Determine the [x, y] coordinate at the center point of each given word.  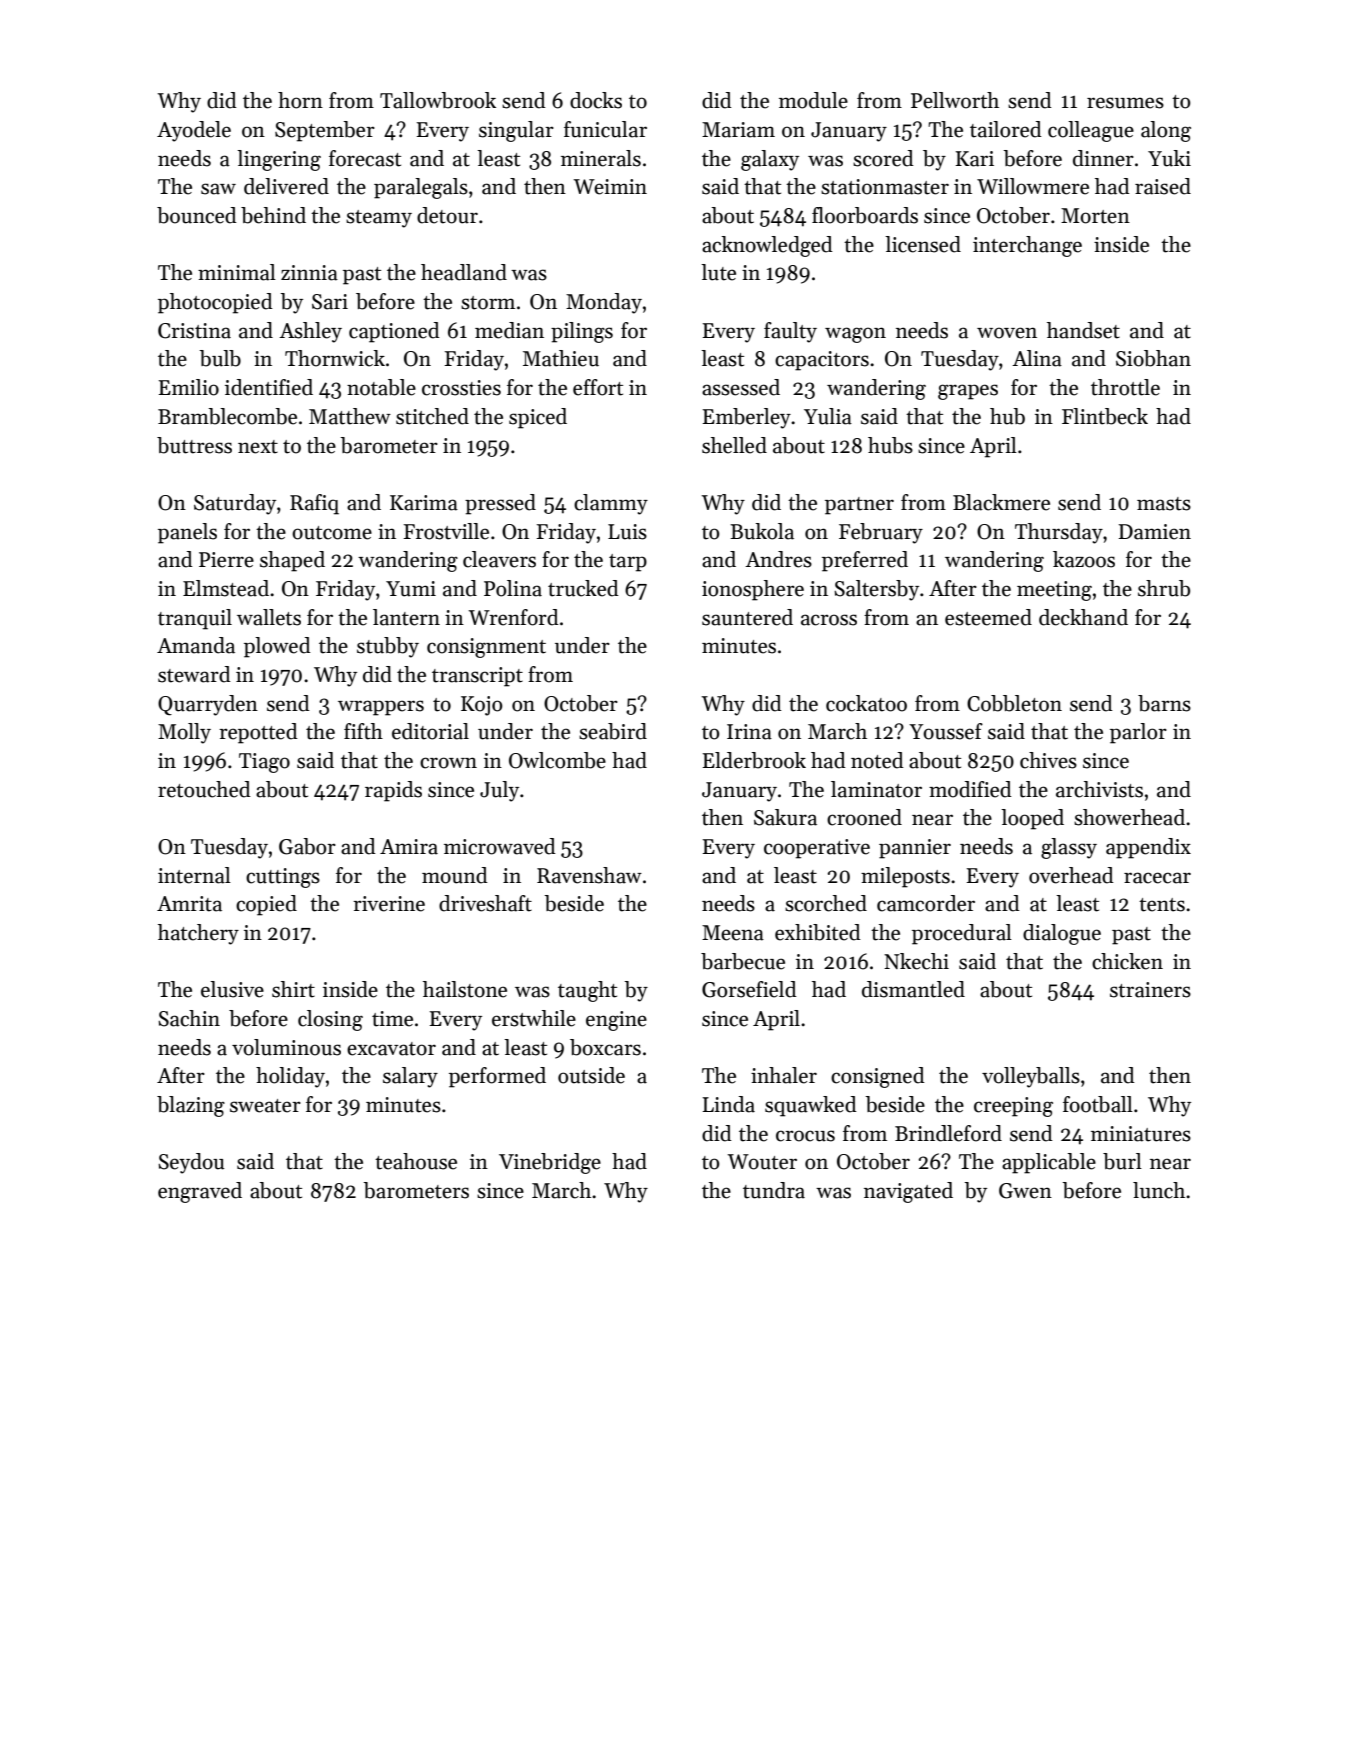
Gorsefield [749, 989]
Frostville [446, 531]
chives [1048, 760]
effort [598, 387]
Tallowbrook [438, 100]
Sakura [785, 817]
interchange [1027, 246]
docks [596, 100]
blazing [191, 1106]
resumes [1125, 103]
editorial [430, 731]
